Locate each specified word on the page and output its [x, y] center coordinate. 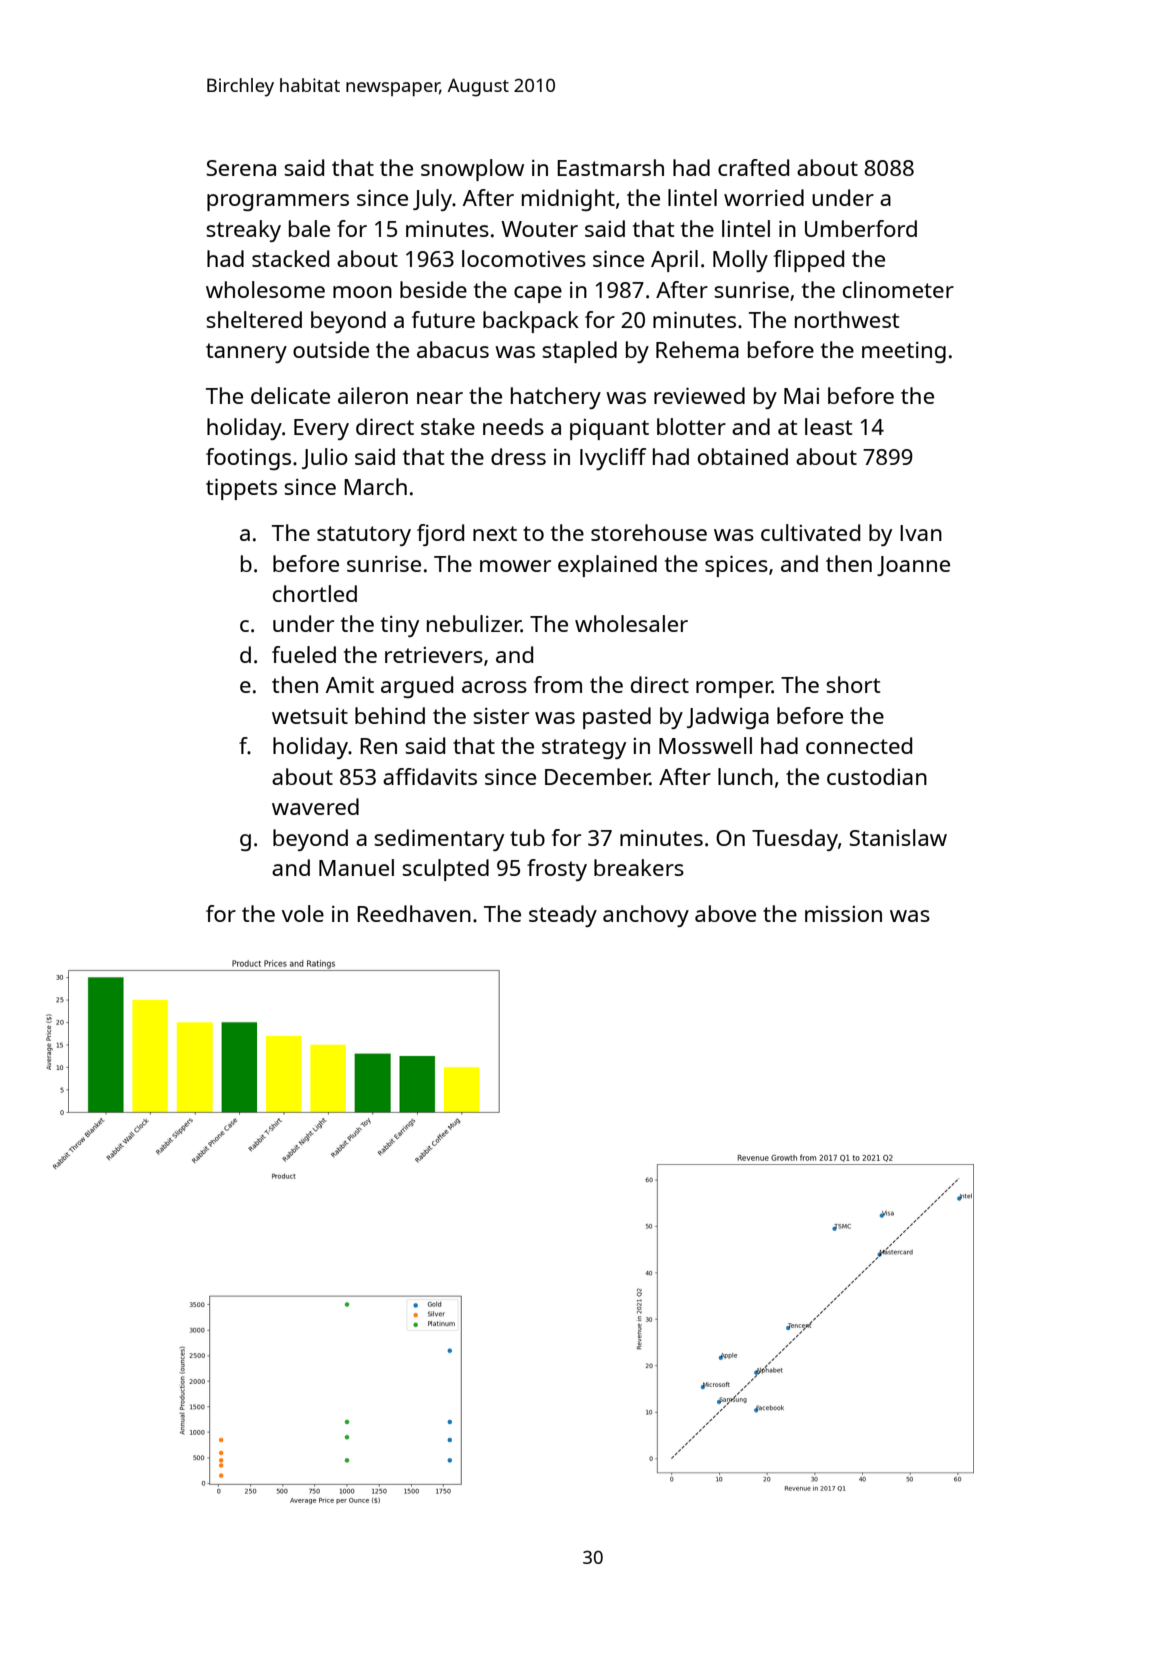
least [828, 426]
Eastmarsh [610, 167]
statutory [364, 536]
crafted [753, 167]
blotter [691, 426]
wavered [315, 806]
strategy [584, 749]
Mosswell [705, 745]
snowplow [472, 170]
